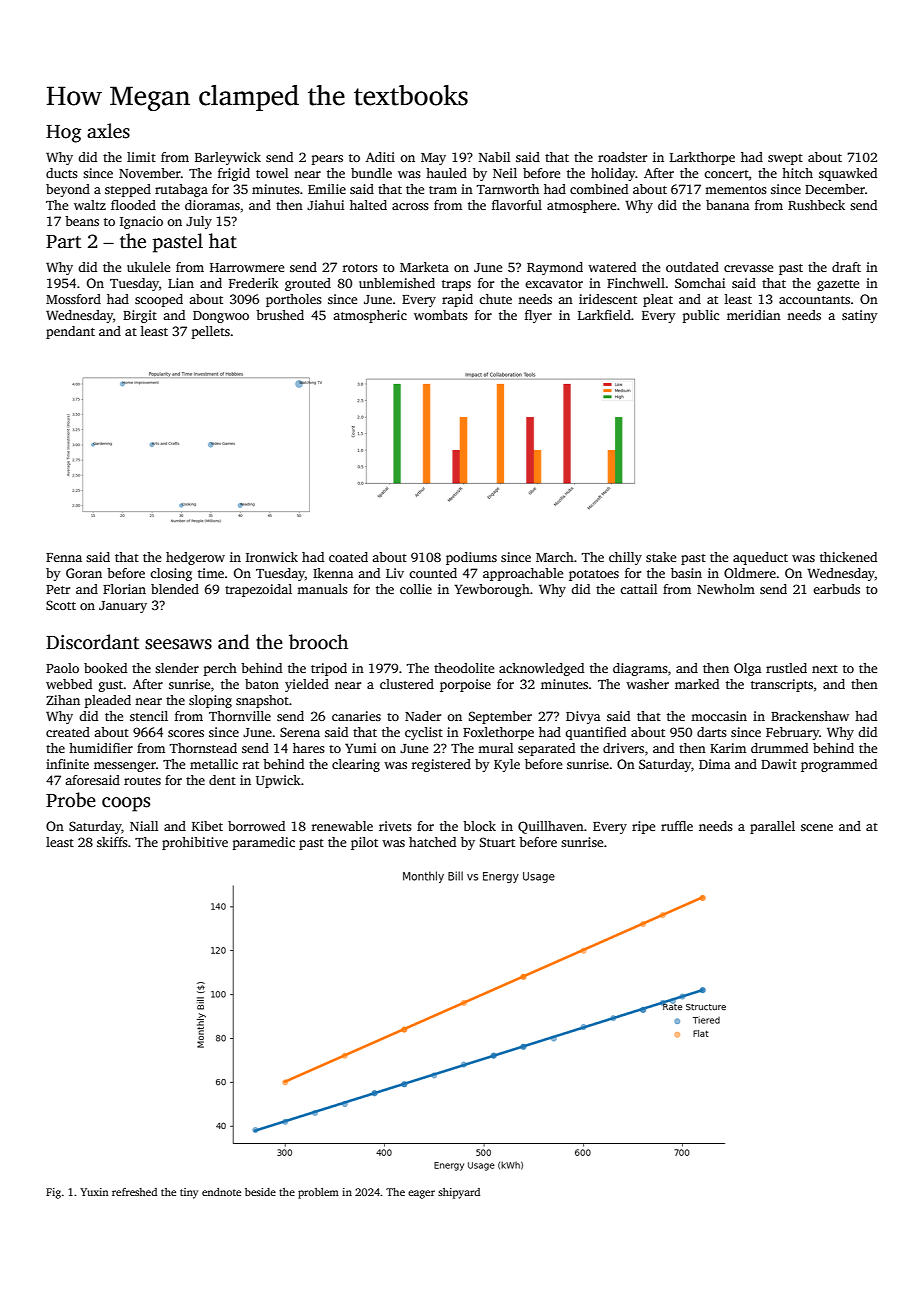 The width and height of the screenshot is (924, 1308). What do you see at coordinates (195, 843) in the screenshot?
I see `prohibitive` at bounding box center [195, 843].
